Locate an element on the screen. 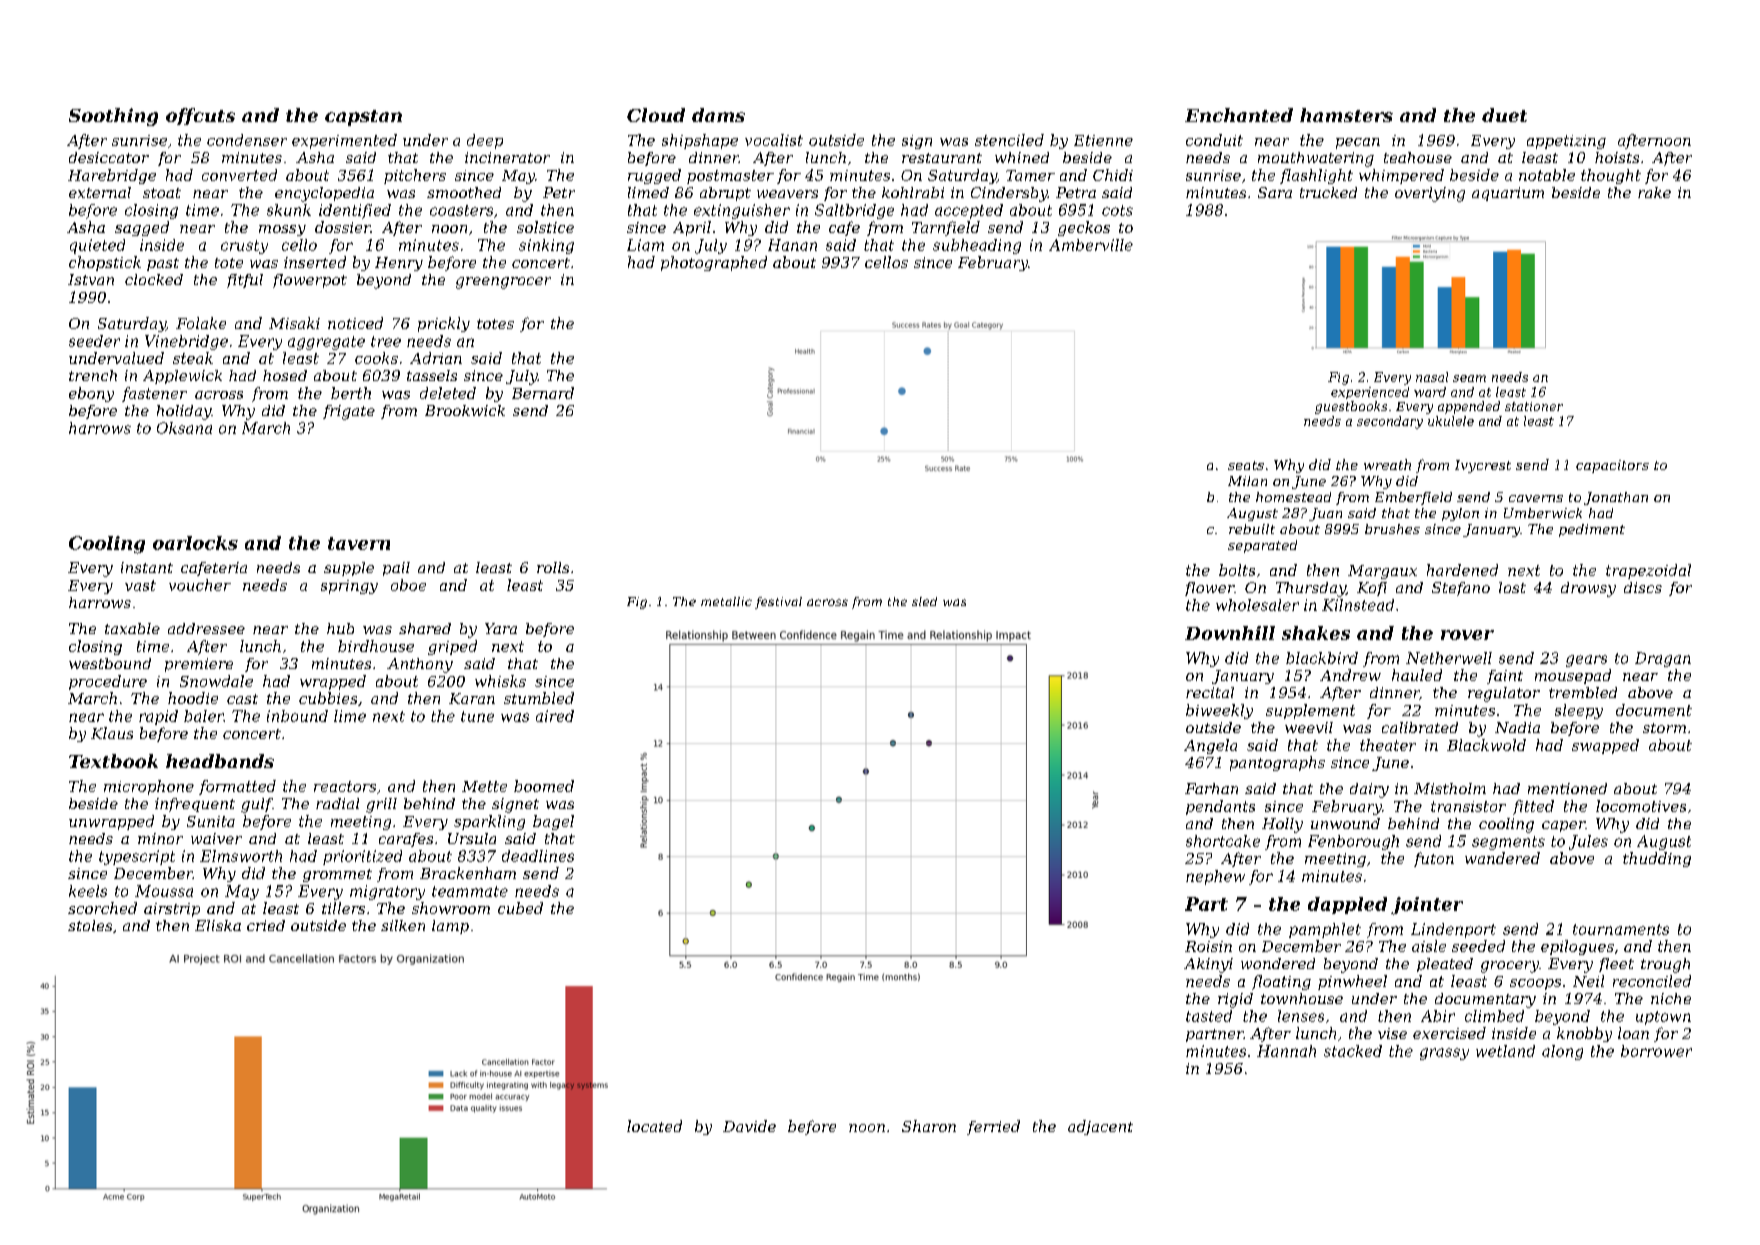 Image resolution: width=1760 pixels, height=1245 pixels. Ivycrest is located at coordinates (1483, 466).
